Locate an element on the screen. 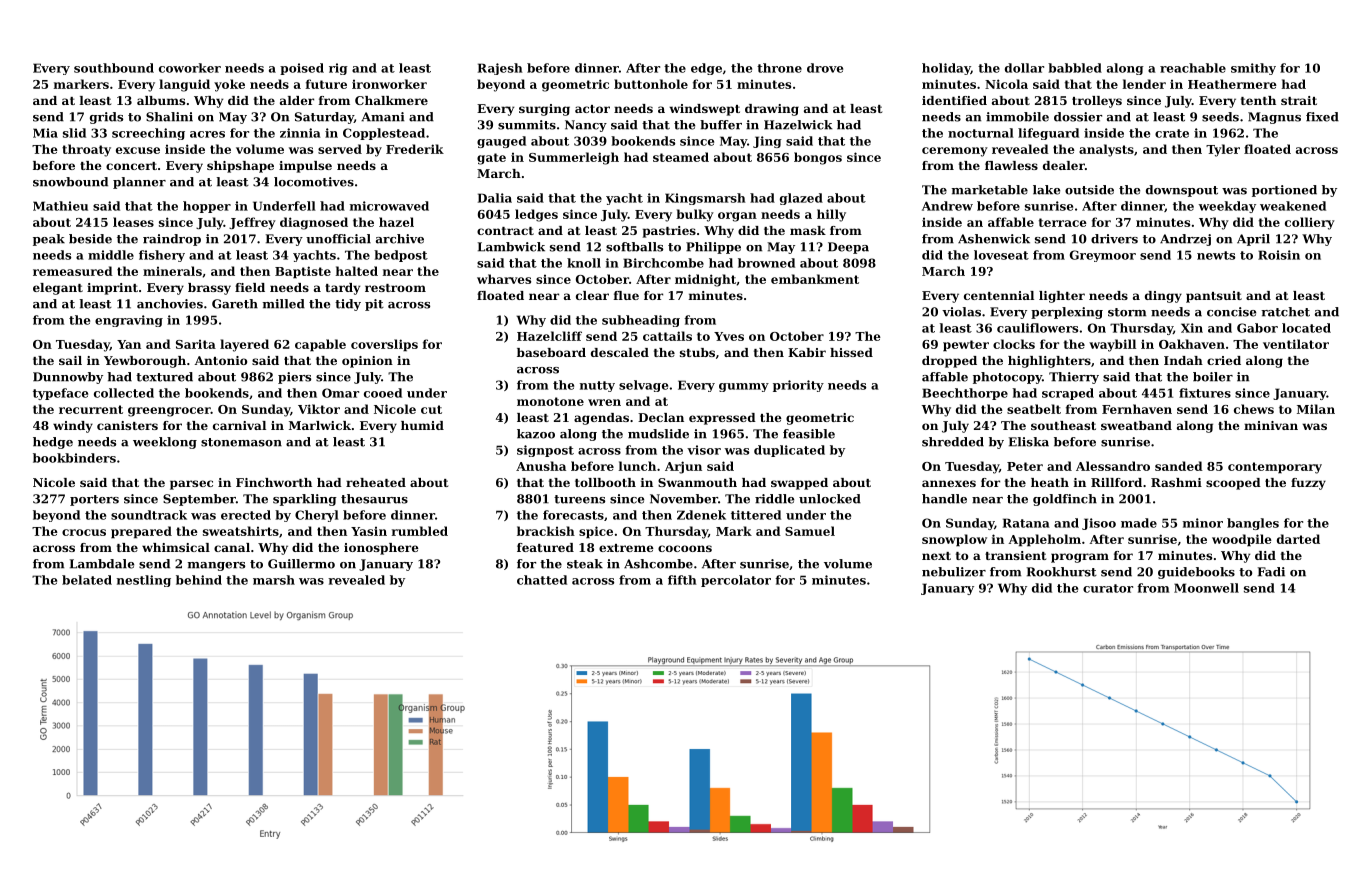 The width and height of the screenshot is (1372, 887). portioned is located at coordinates (1284, 191).
